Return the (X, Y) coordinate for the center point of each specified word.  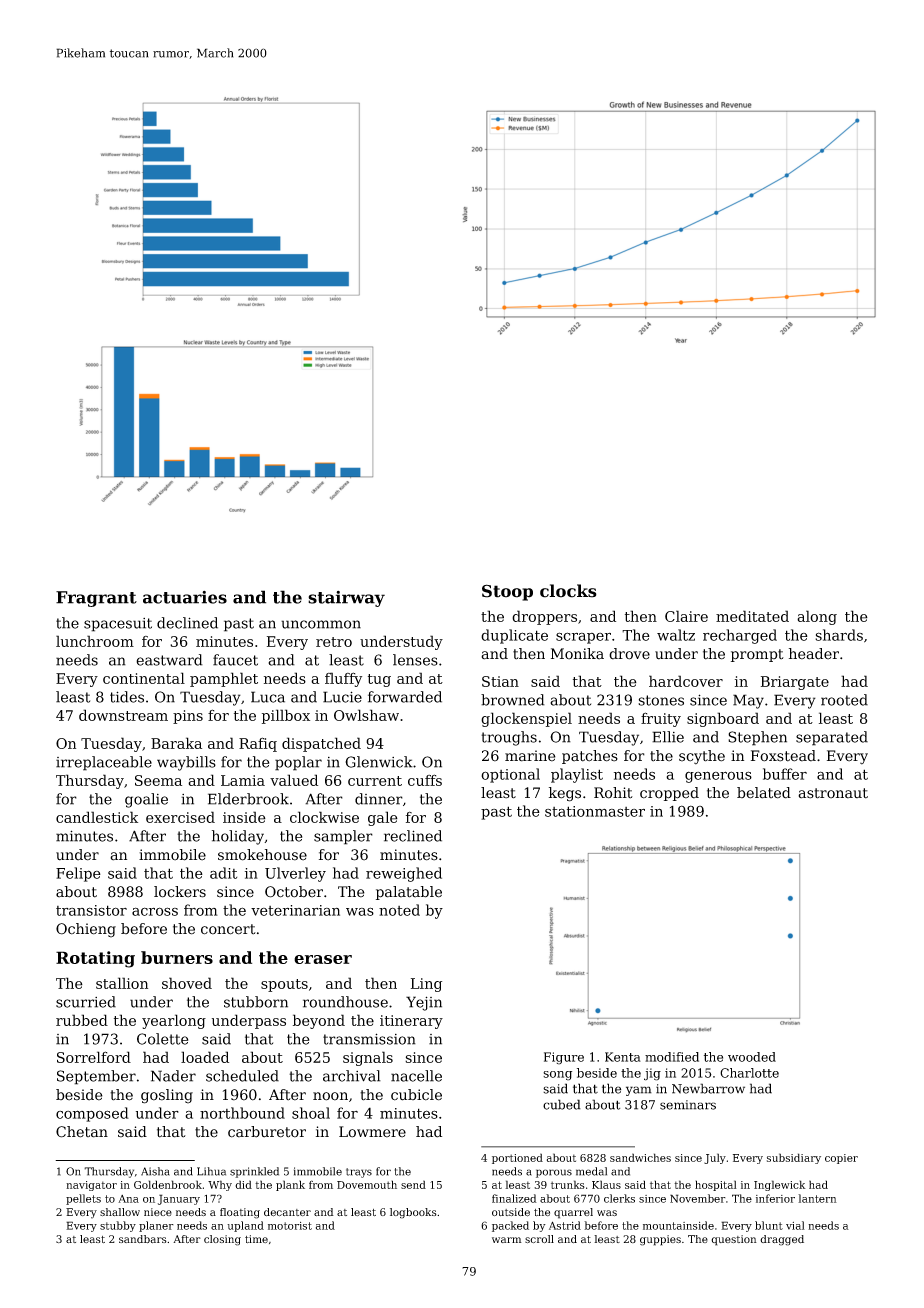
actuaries (185, 597)
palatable (409, 893)
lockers (180, 892)
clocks (568, 591)
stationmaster (595, 811)
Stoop (507, 592)
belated (764, 793)
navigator (91, 1186)
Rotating (95, 959)
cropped (669, 794)
